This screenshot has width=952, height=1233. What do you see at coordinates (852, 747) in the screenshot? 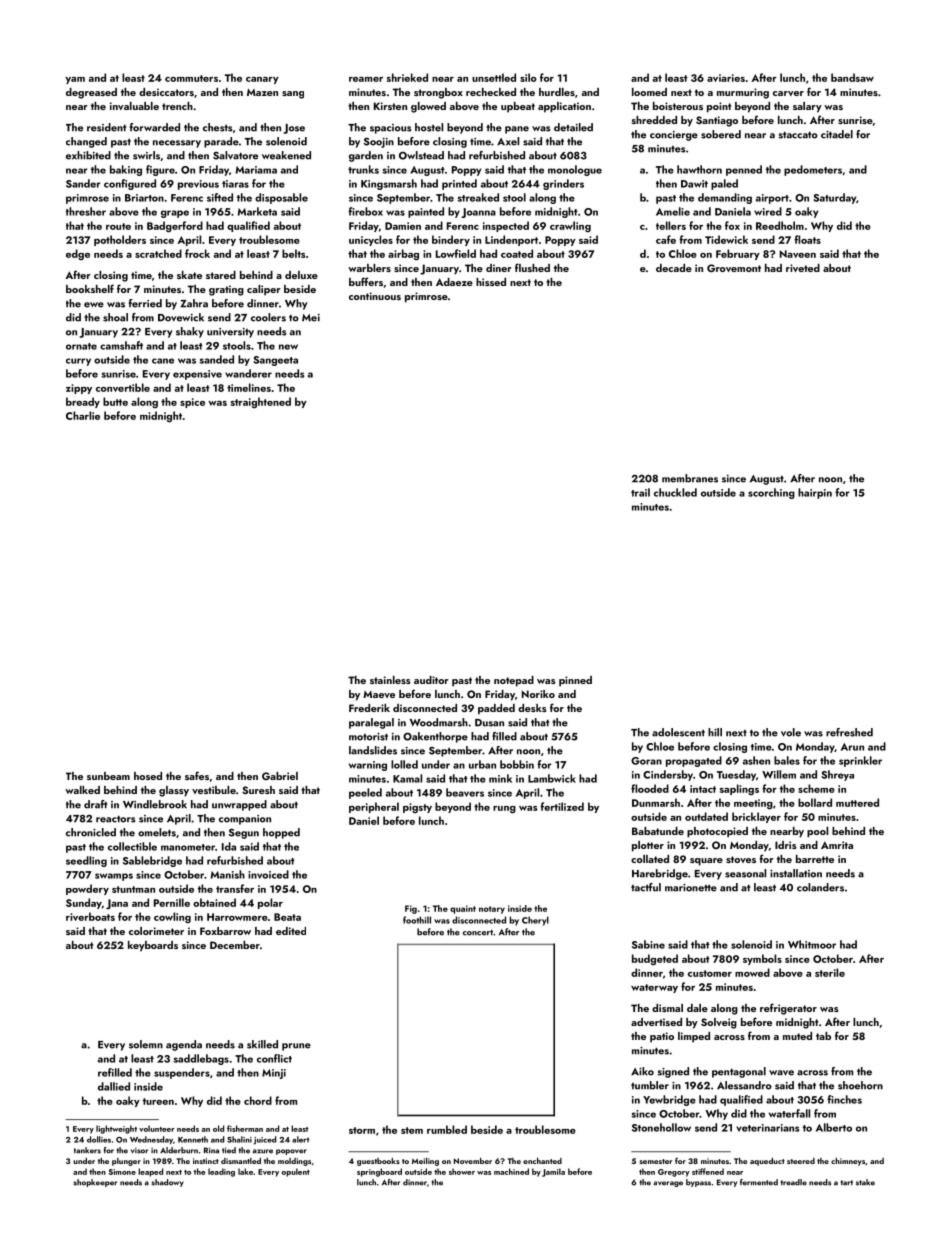
I see `Arun` at bounding box center [852, 747].
